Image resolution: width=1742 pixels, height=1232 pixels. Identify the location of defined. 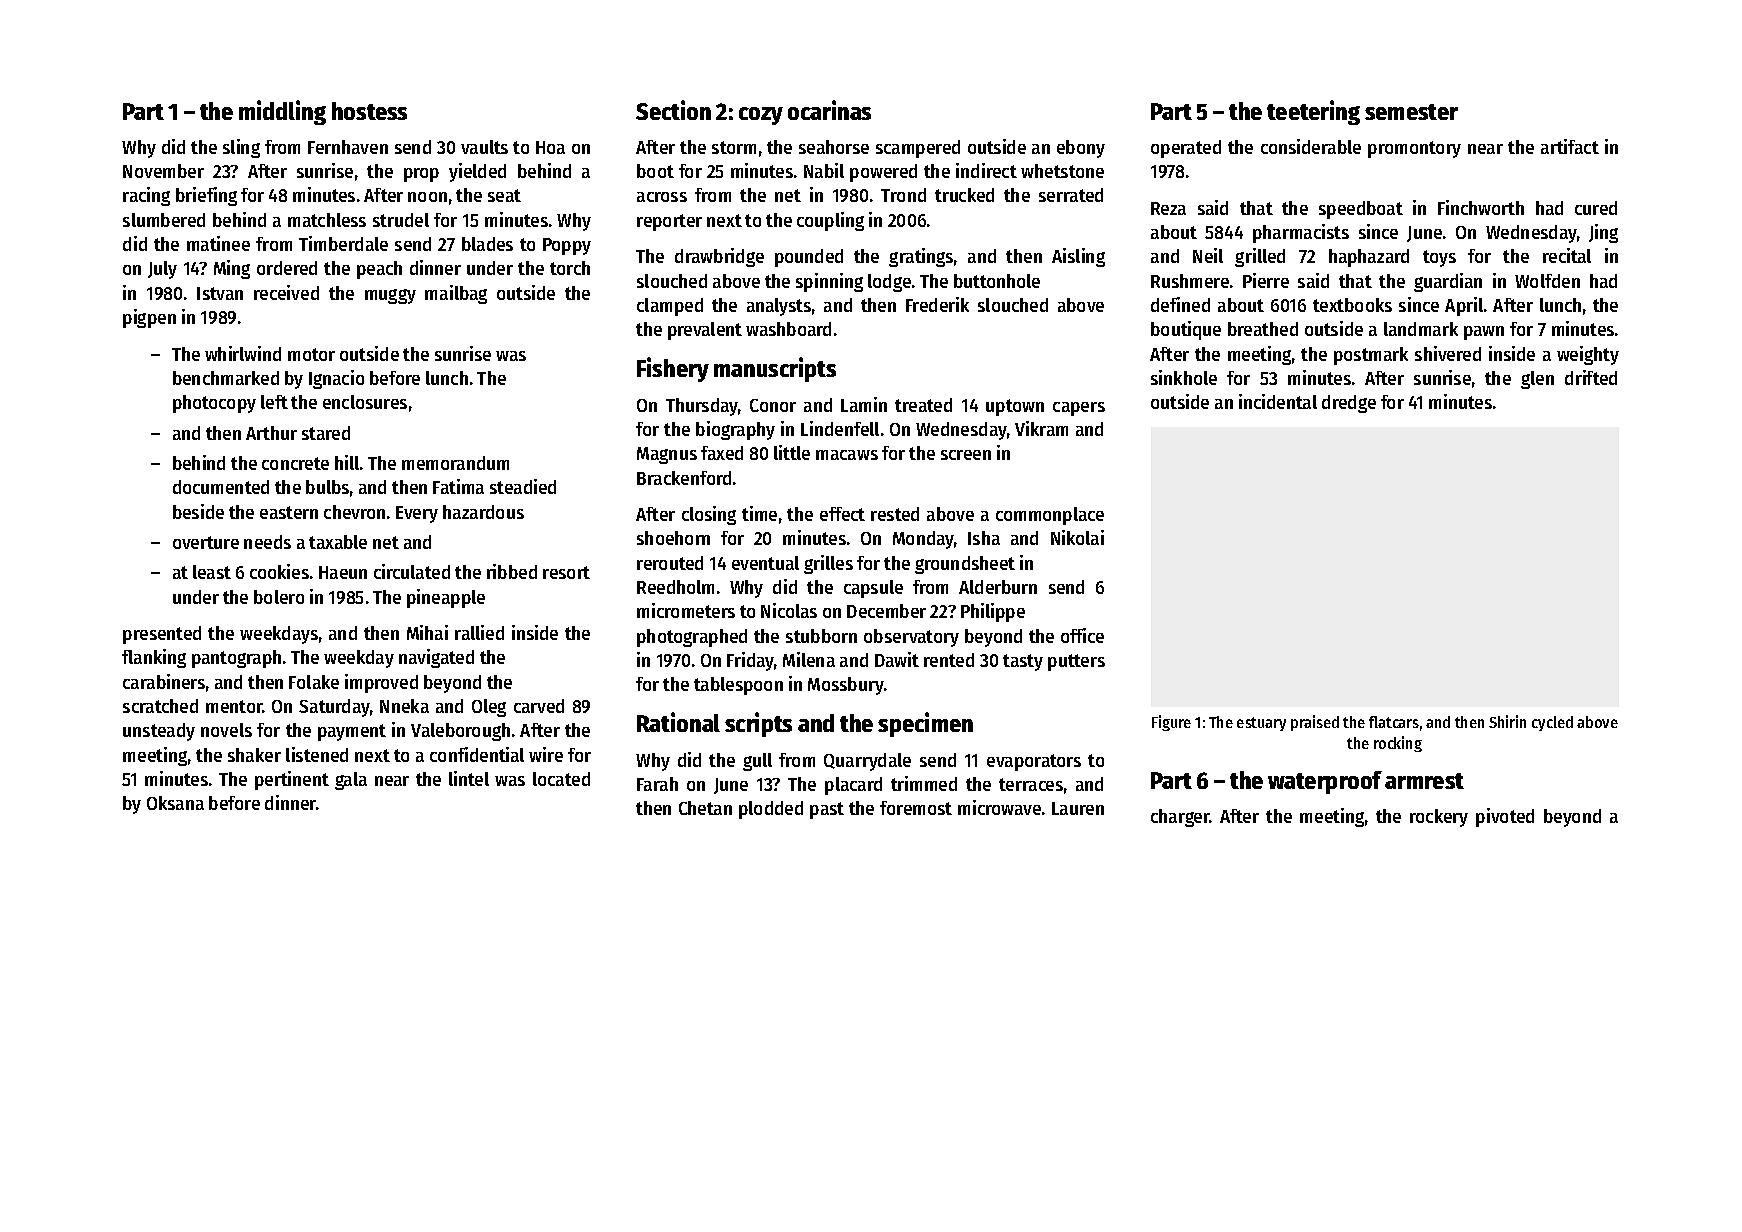
(1180, 304).
